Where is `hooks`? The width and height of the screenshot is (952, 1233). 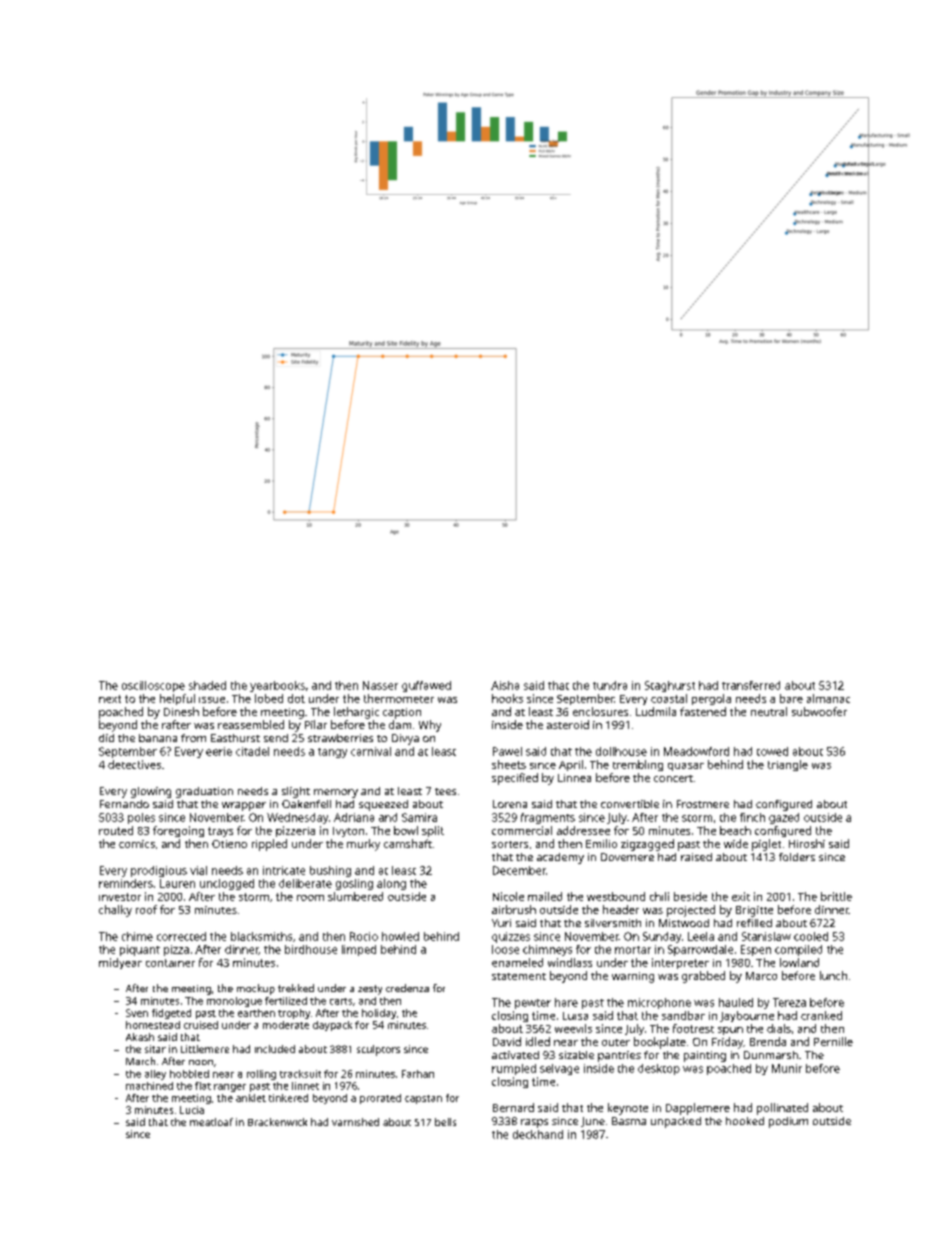 hooks is located at coordinates (507, 698).
